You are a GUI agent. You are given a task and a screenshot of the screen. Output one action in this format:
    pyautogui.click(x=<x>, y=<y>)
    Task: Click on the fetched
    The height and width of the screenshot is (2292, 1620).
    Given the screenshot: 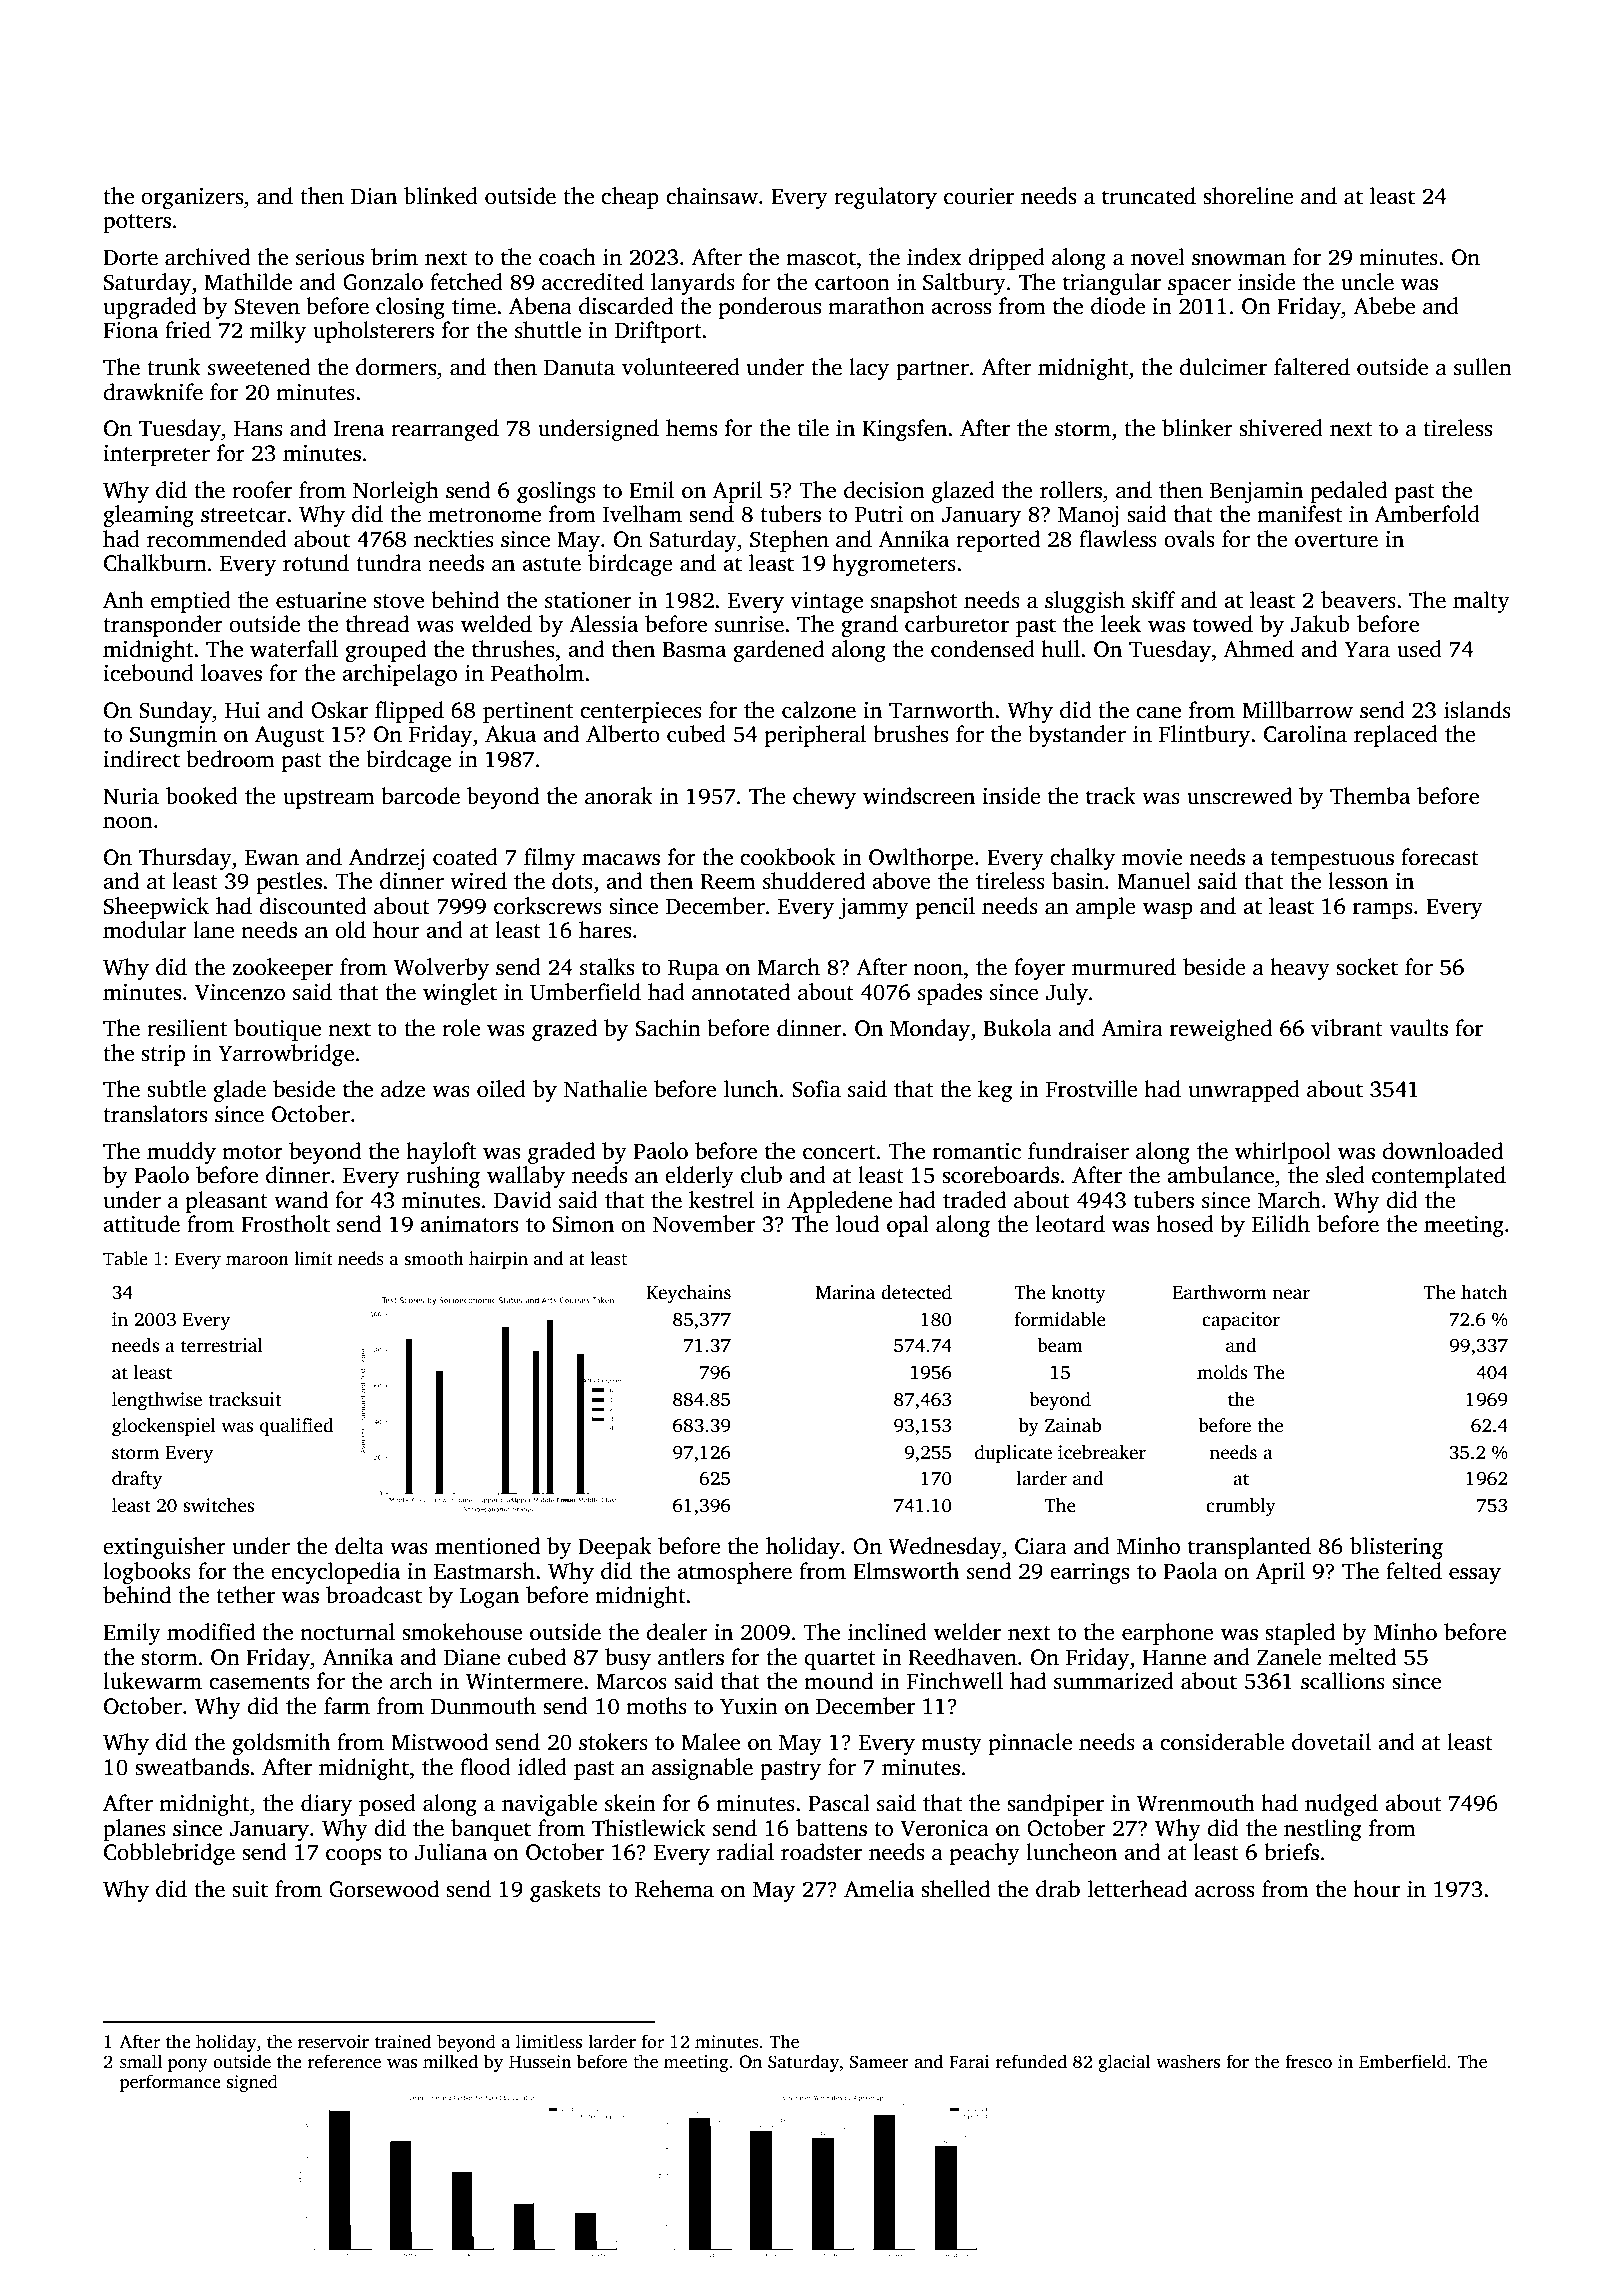 What is the action you would take?
    pyautogui.click(x=466, y=282)
